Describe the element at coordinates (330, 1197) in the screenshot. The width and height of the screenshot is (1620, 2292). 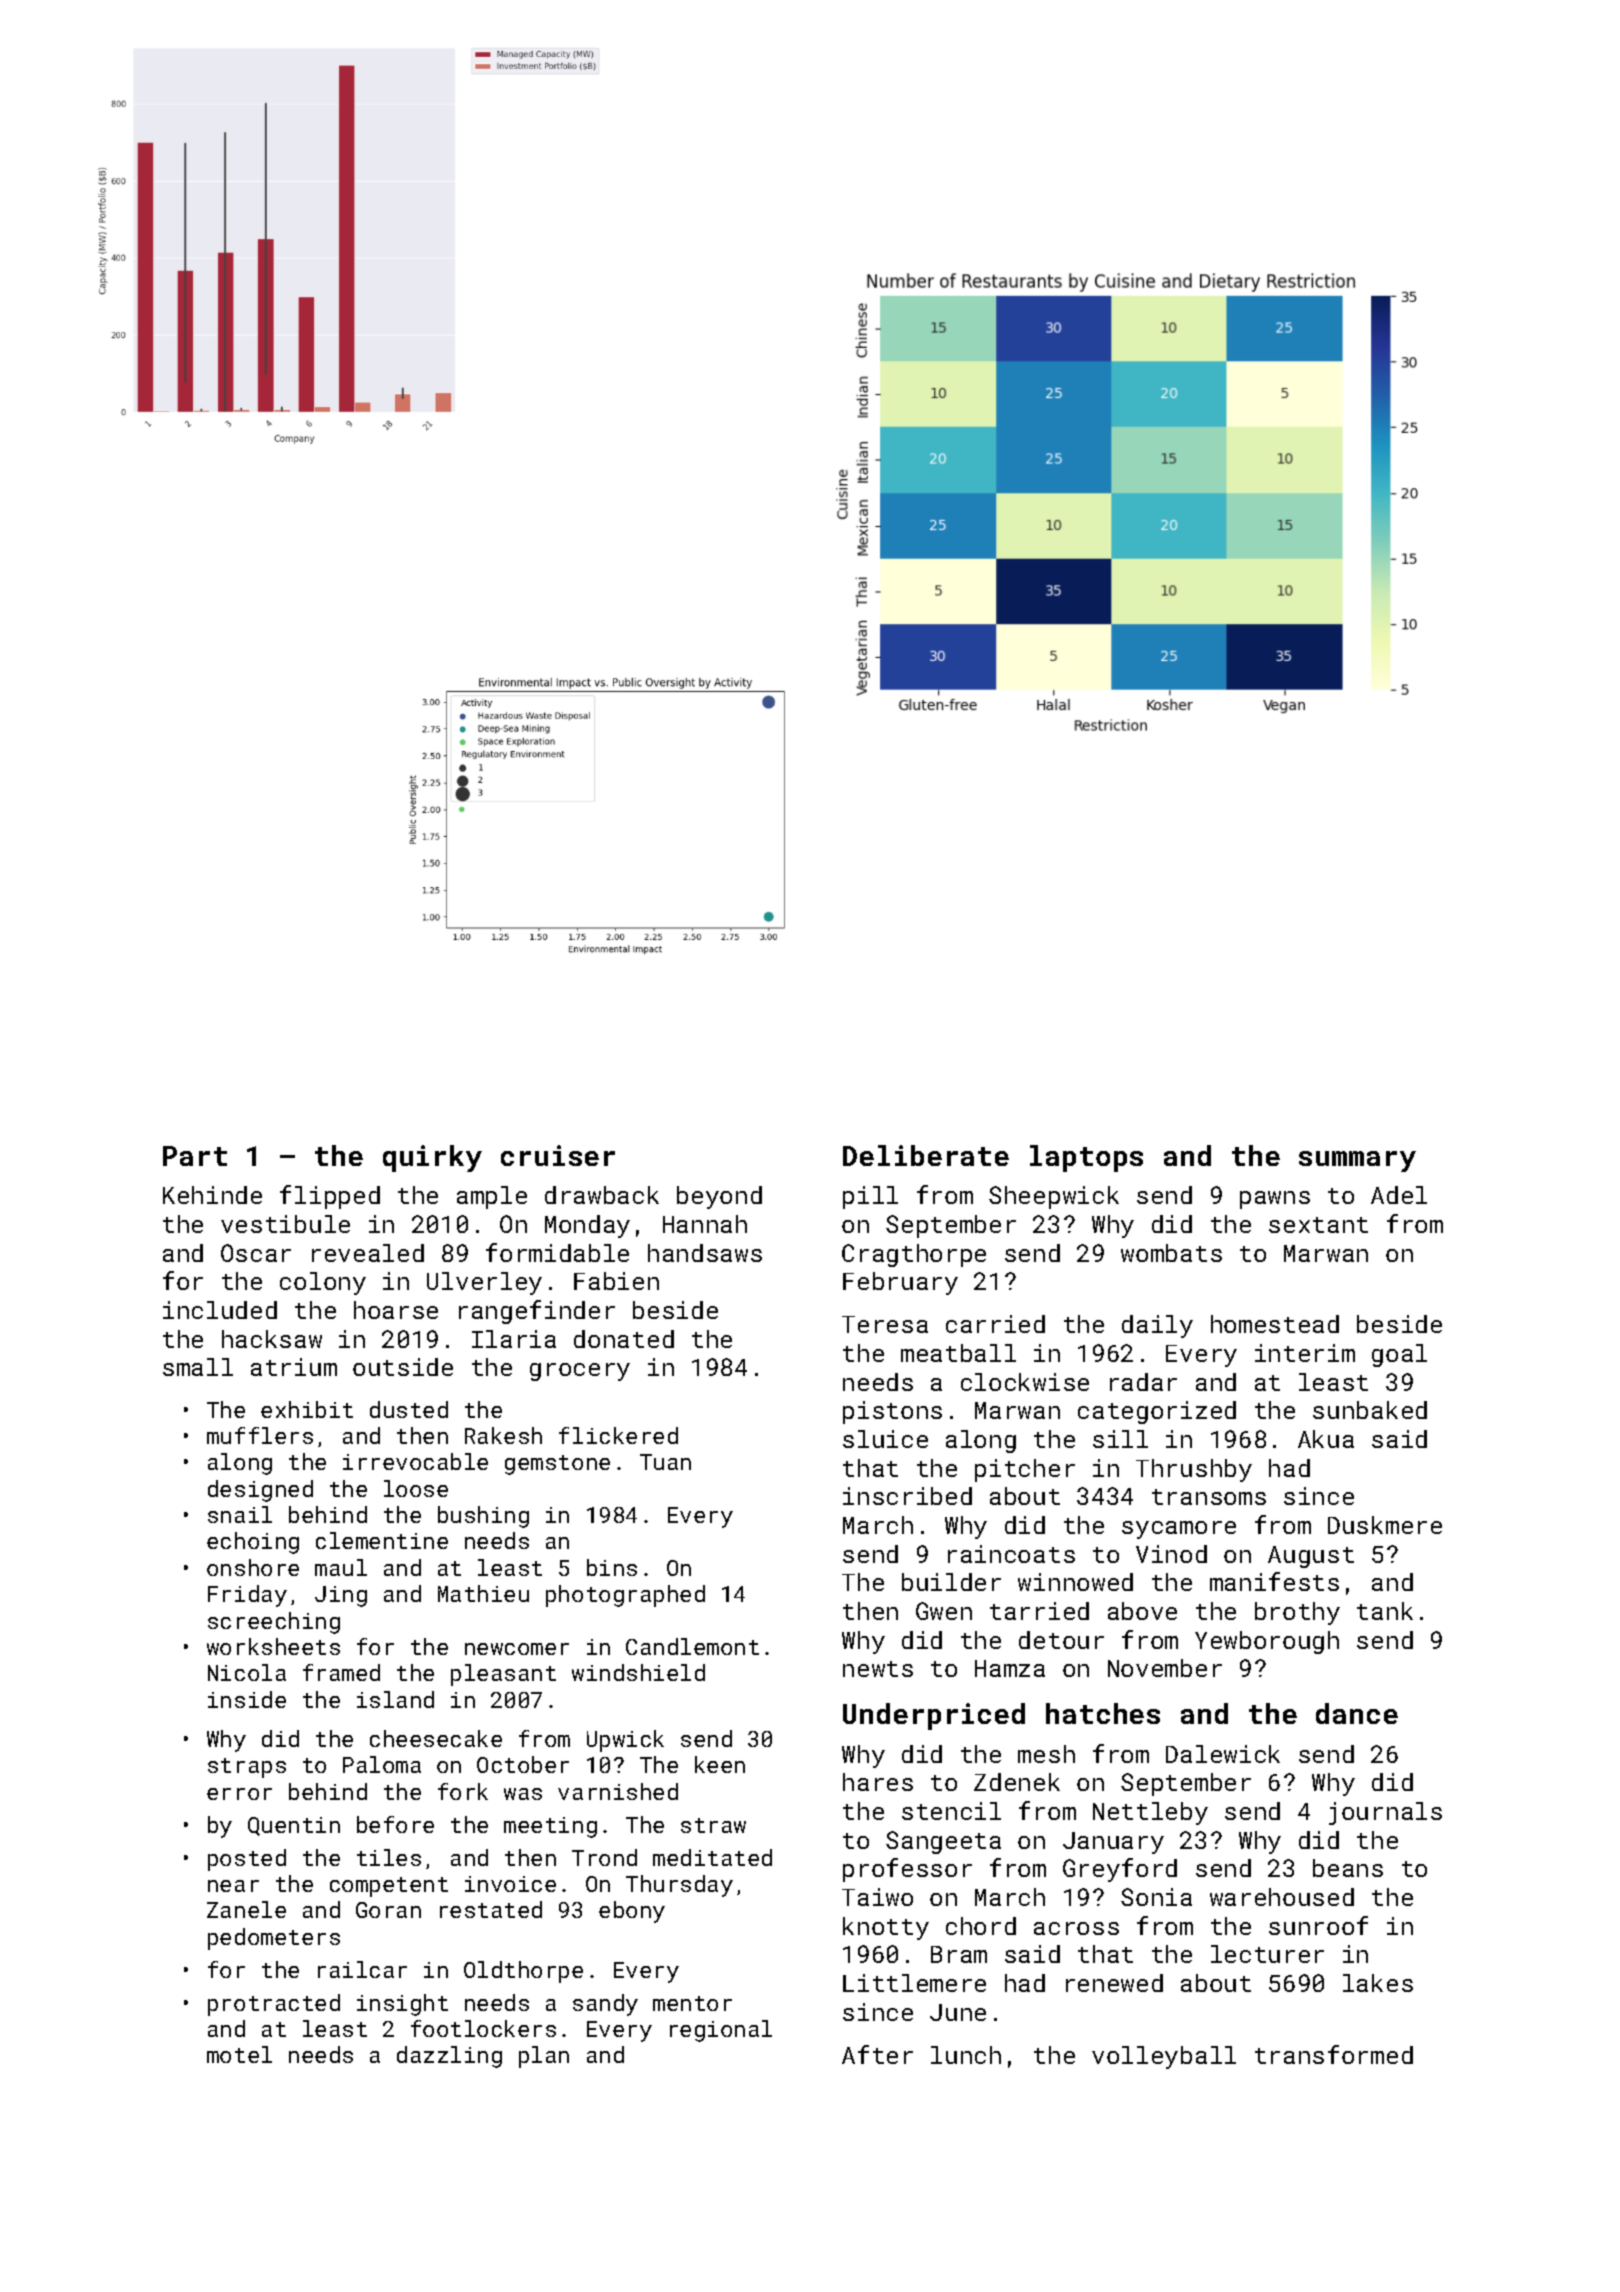
I see `flipped` at that location.
